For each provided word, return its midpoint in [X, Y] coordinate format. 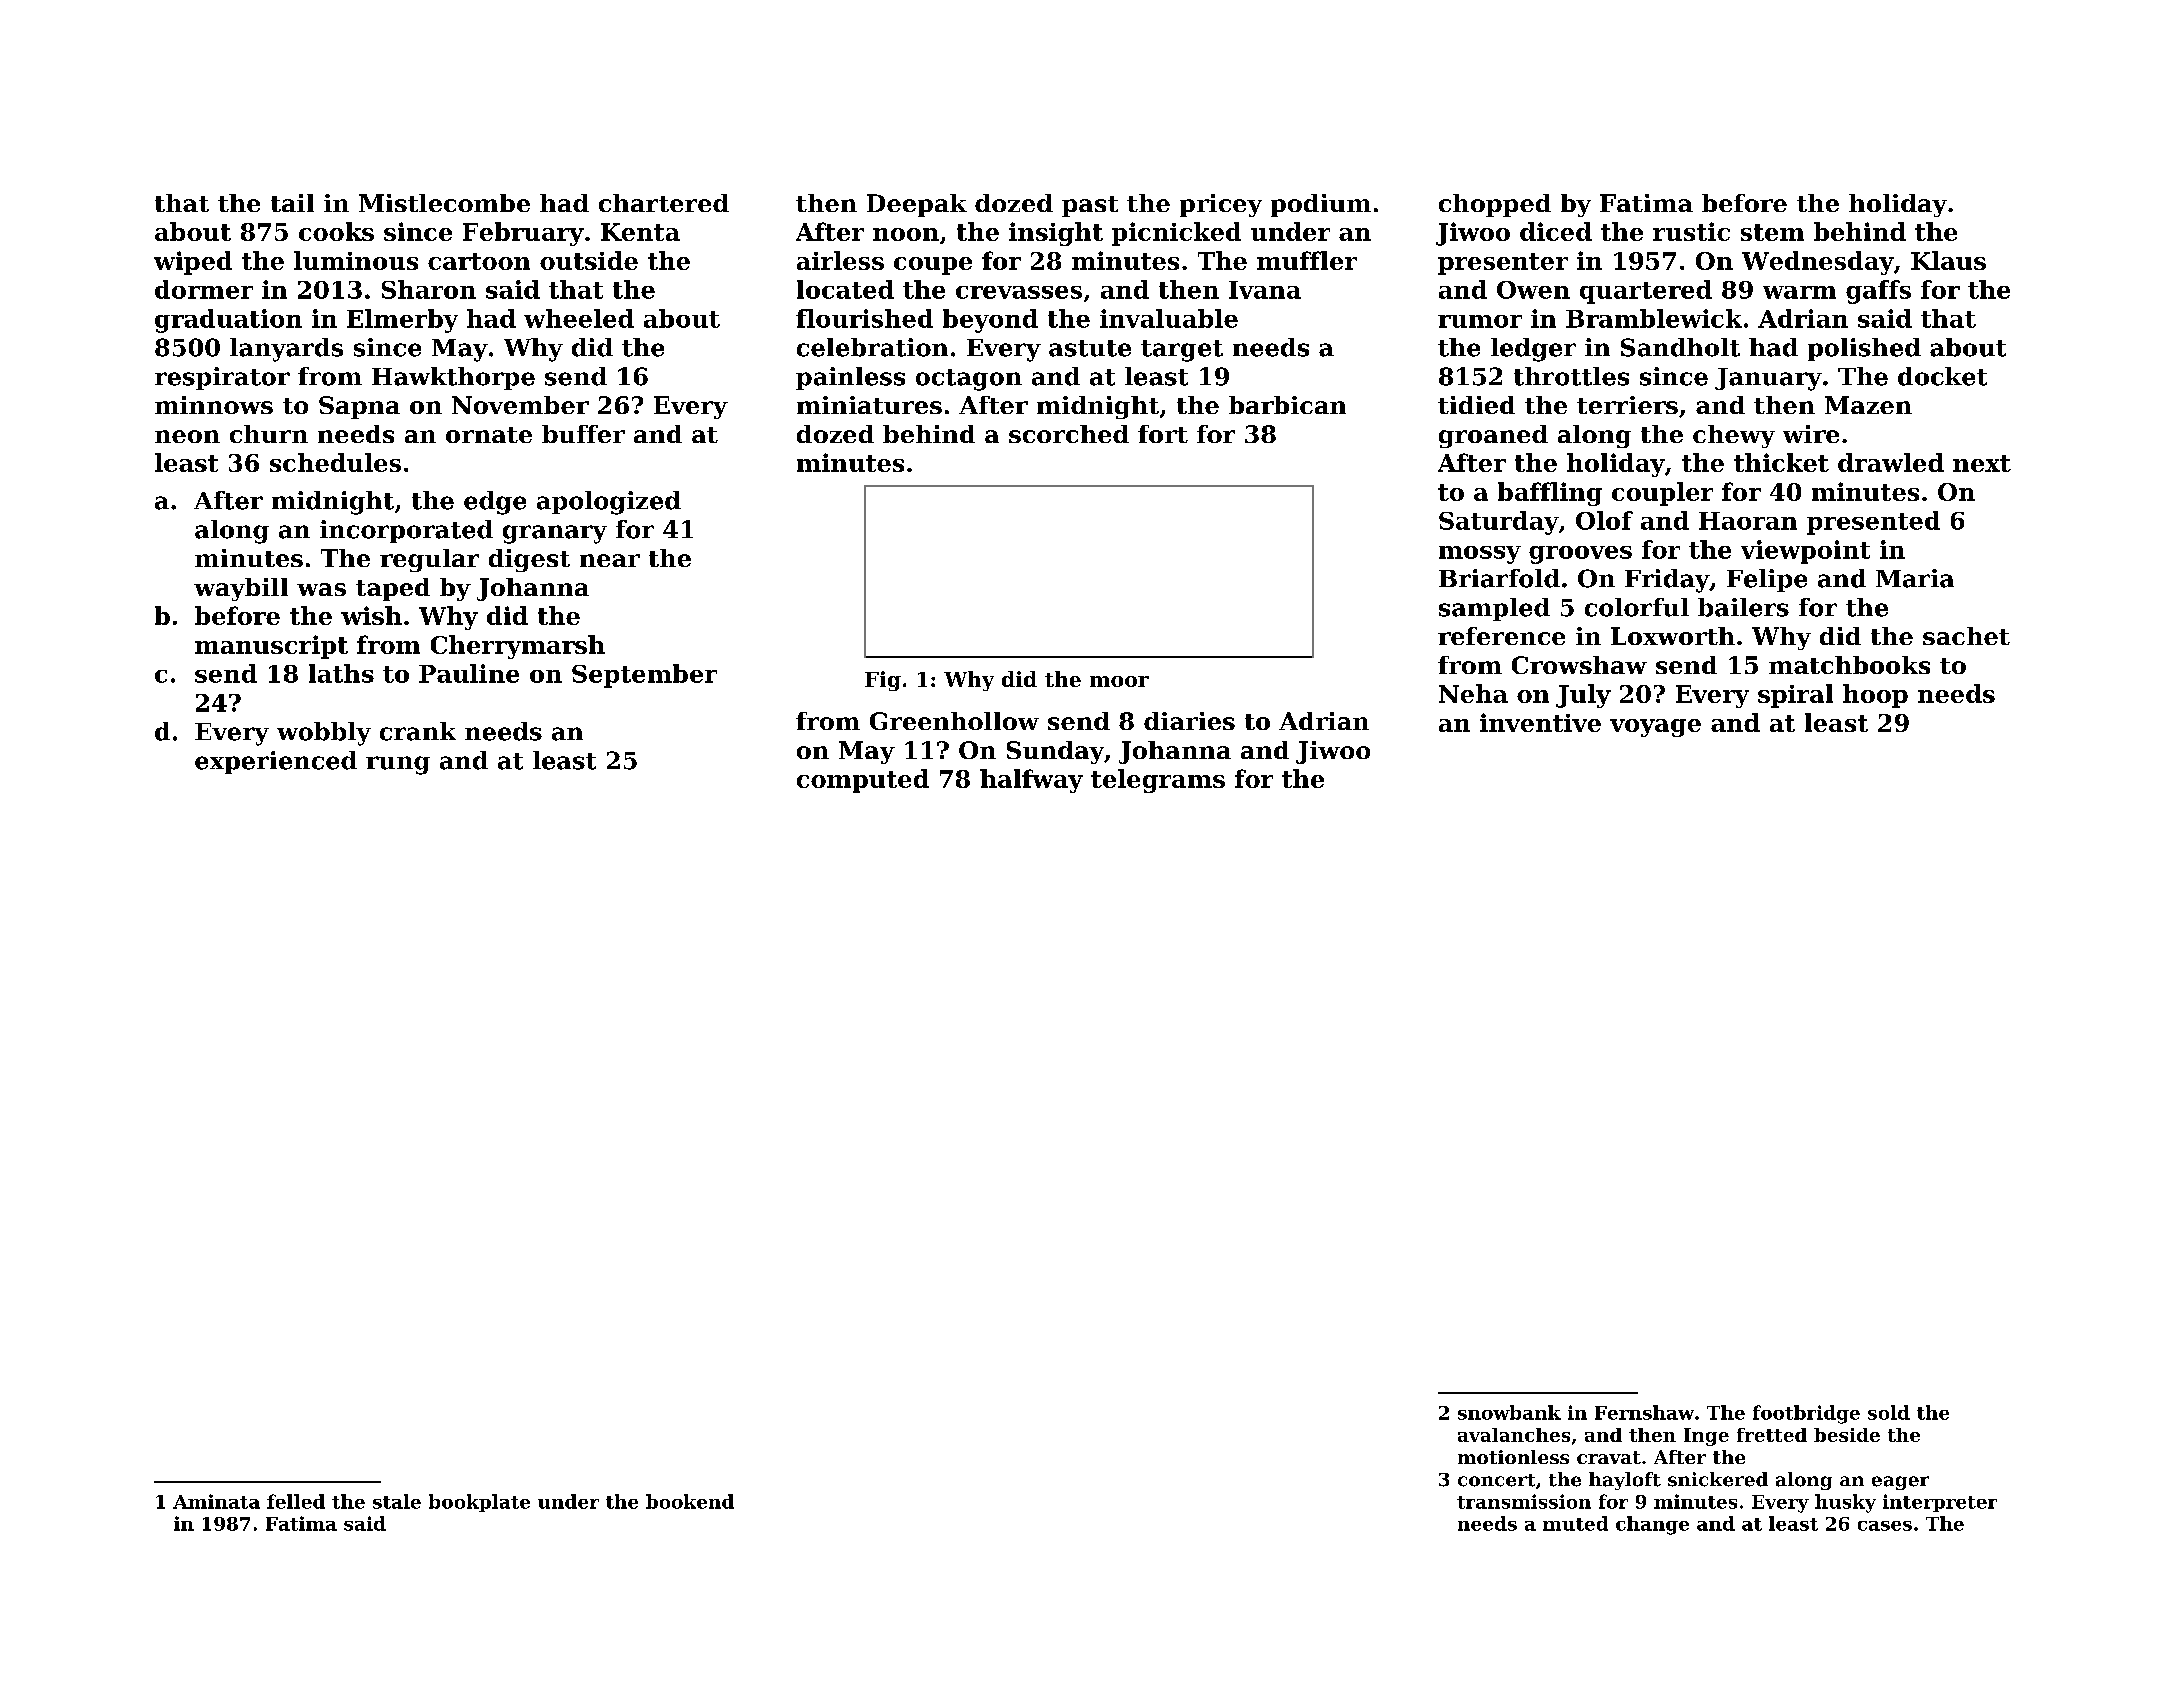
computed [863, 781]
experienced [276, 762]
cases [1885, 1526]
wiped [193, 263]
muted [1575, 1523]
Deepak [917, 205]
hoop [1875, 696]
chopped [1495, 205]
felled [296, 1501]
